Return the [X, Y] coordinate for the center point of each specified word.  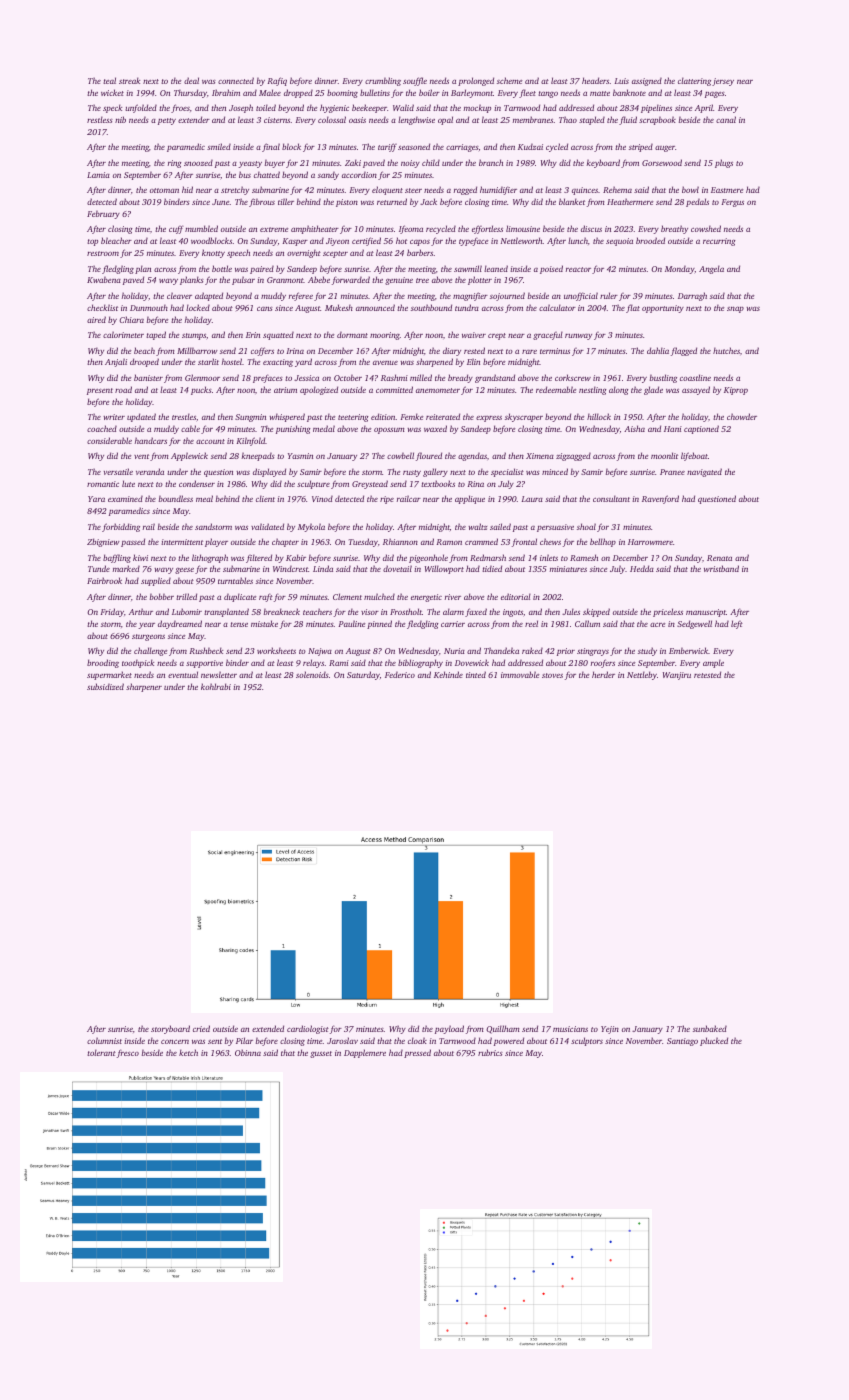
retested [707, 674]
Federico [400, 674]
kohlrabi [216, 686]
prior [566, 652]
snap [735, 309]
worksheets [276, 650]
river [453, 597]
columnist [104, 1040]
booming [342, 93]
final [271, 147]
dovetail [397, 568]
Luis [621, 81]
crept [497, 336]
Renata [719, 558]
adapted [209, 296]
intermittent [182, 542]
